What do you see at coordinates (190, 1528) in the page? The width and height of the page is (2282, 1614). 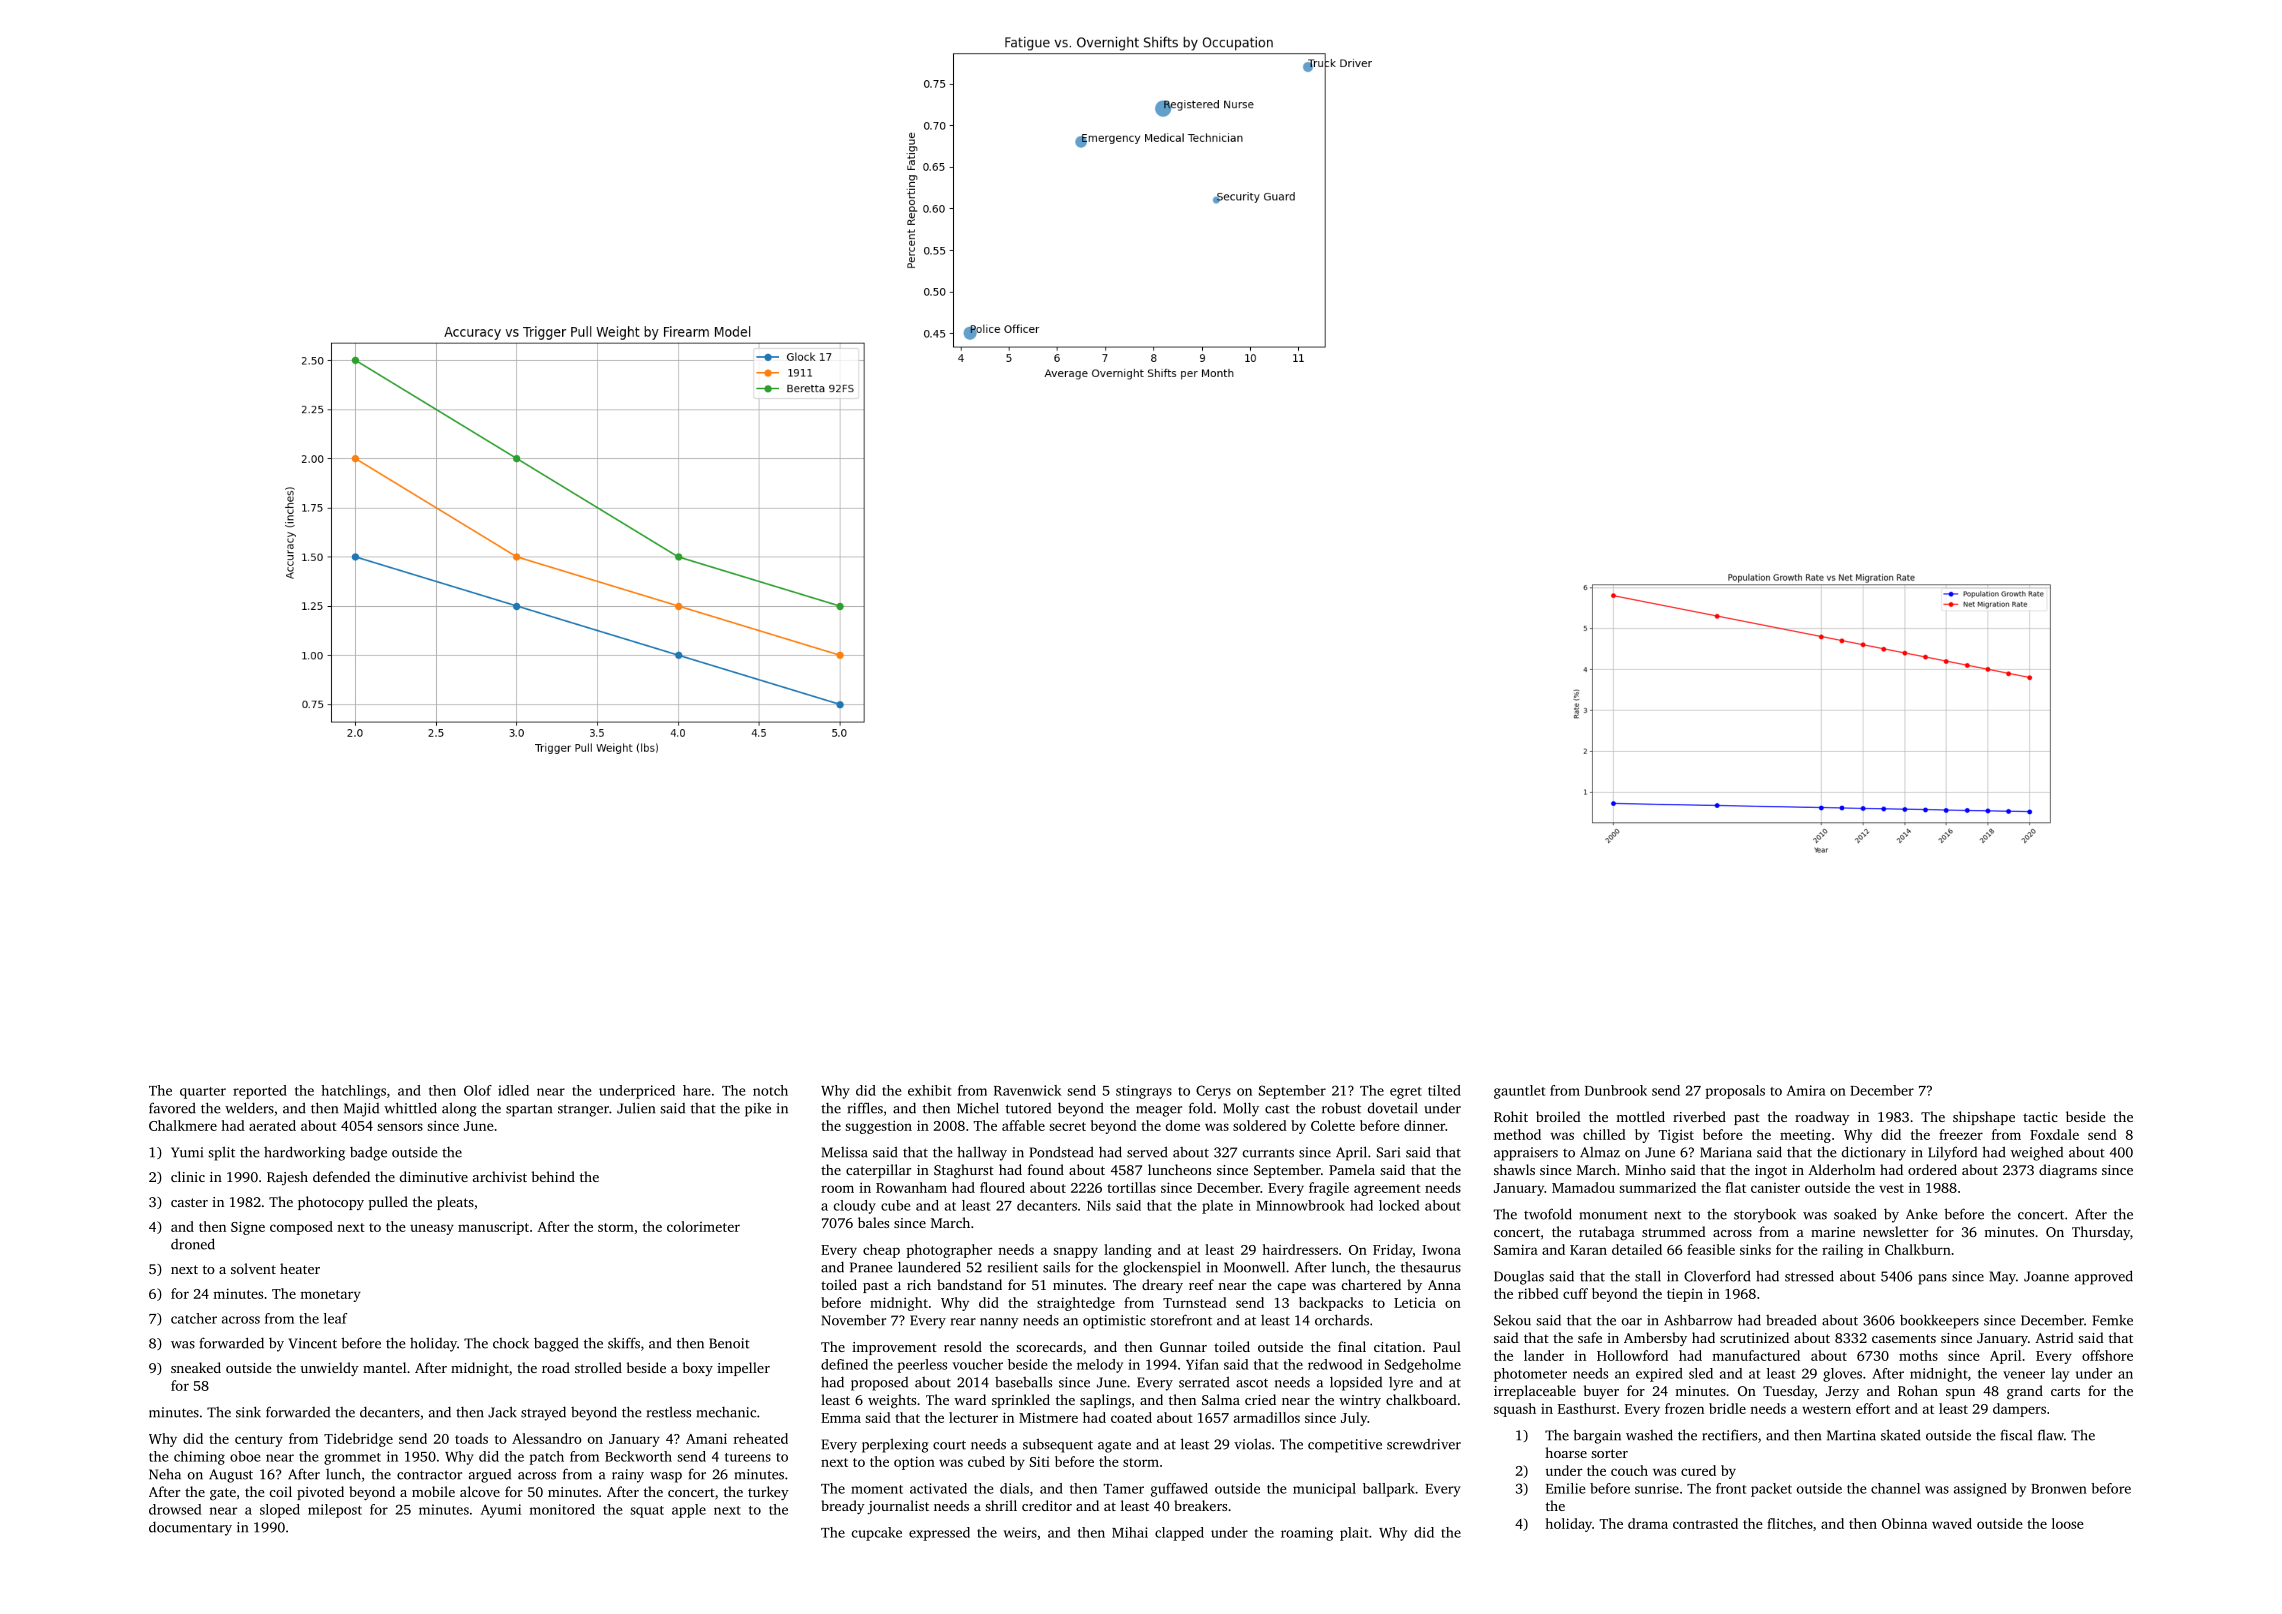 I see `documentary` at bounding box center [190, 1528].
